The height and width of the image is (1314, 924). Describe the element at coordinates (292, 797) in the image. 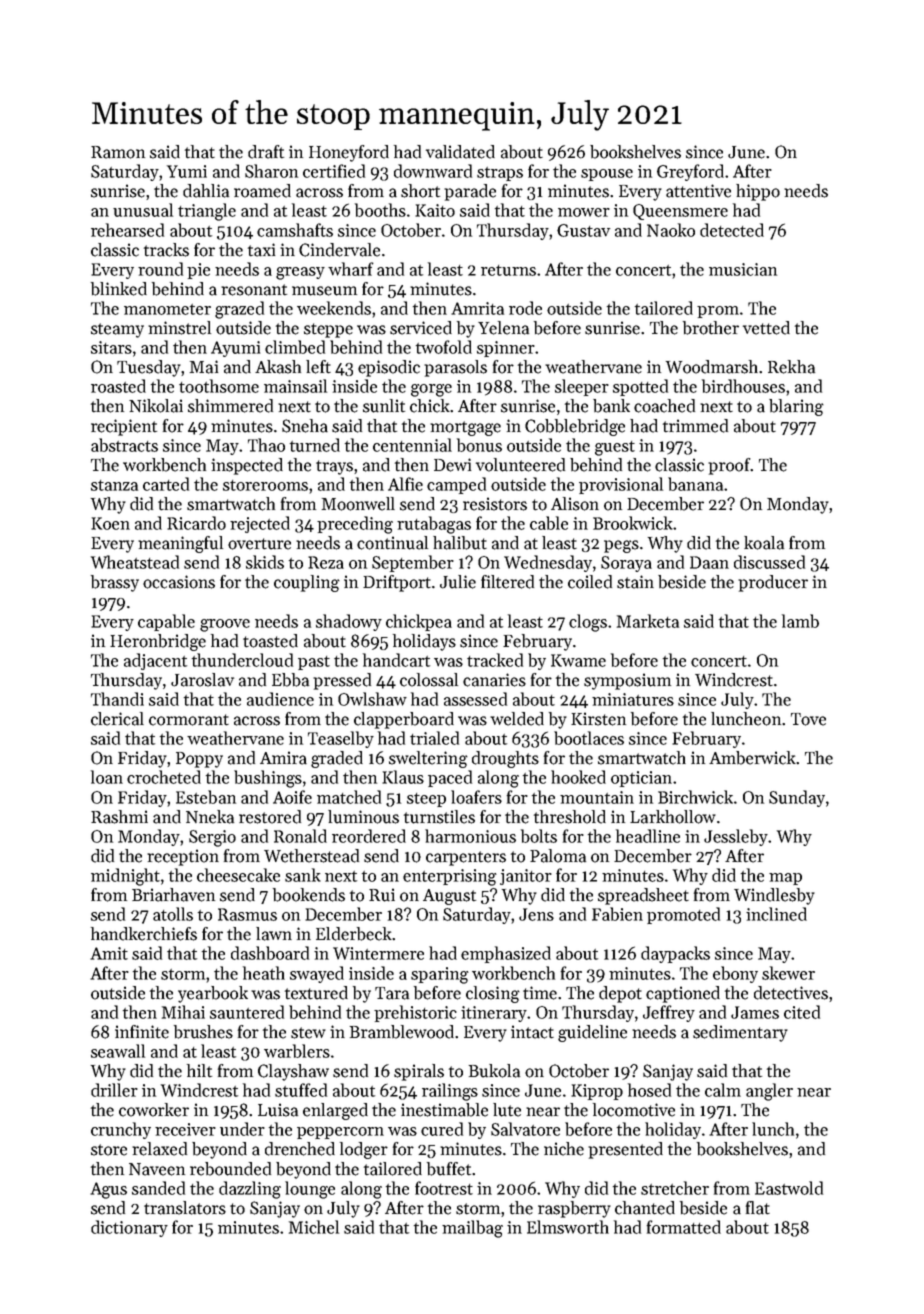

I see `Aoife` at that location.
